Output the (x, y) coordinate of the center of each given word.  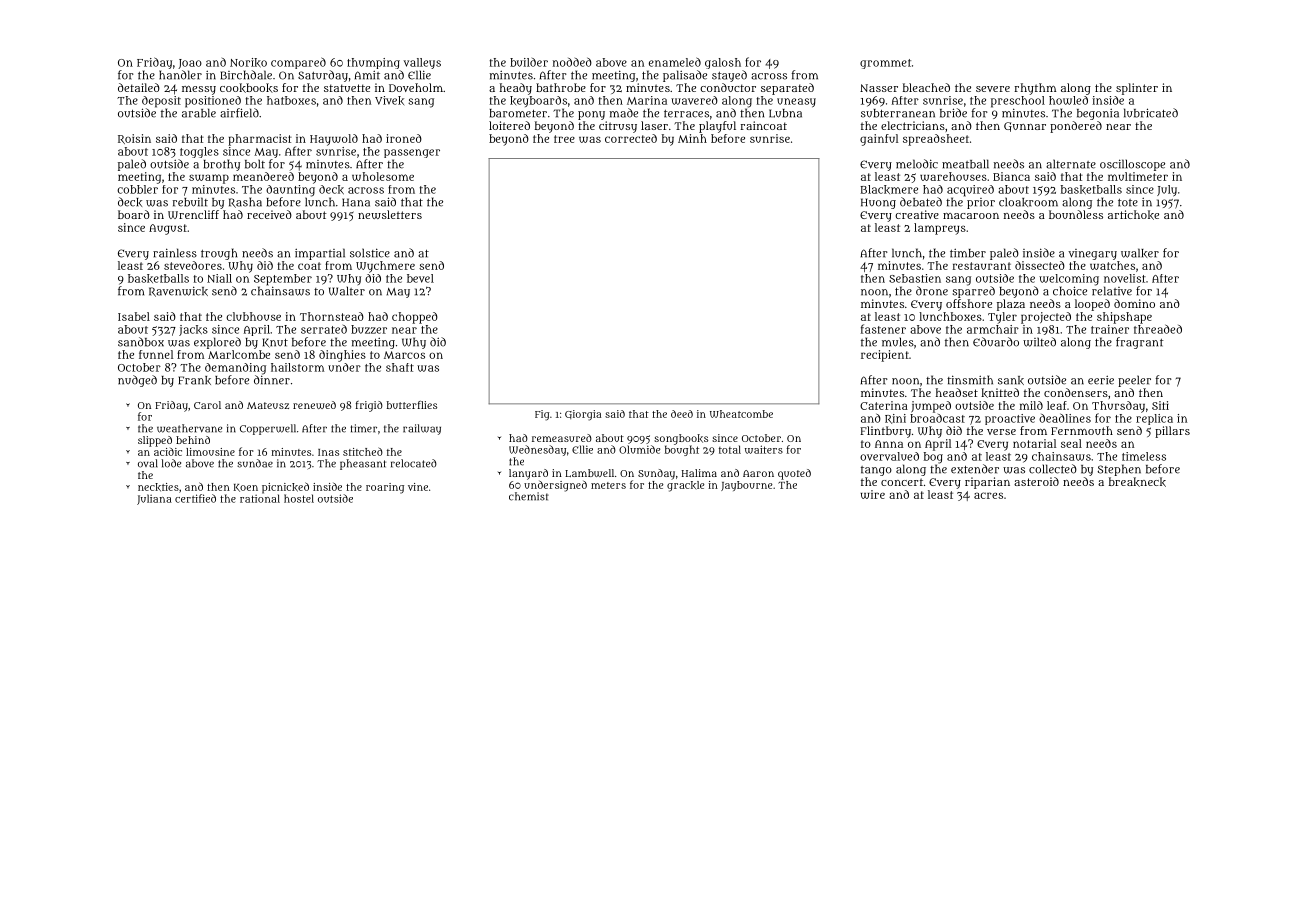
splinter (1137, 89)
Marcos (404, 355)
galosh (723, 63)
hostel (299, 498)
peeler (1134, 381)
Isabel (134, 316)
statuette (347, 88)
